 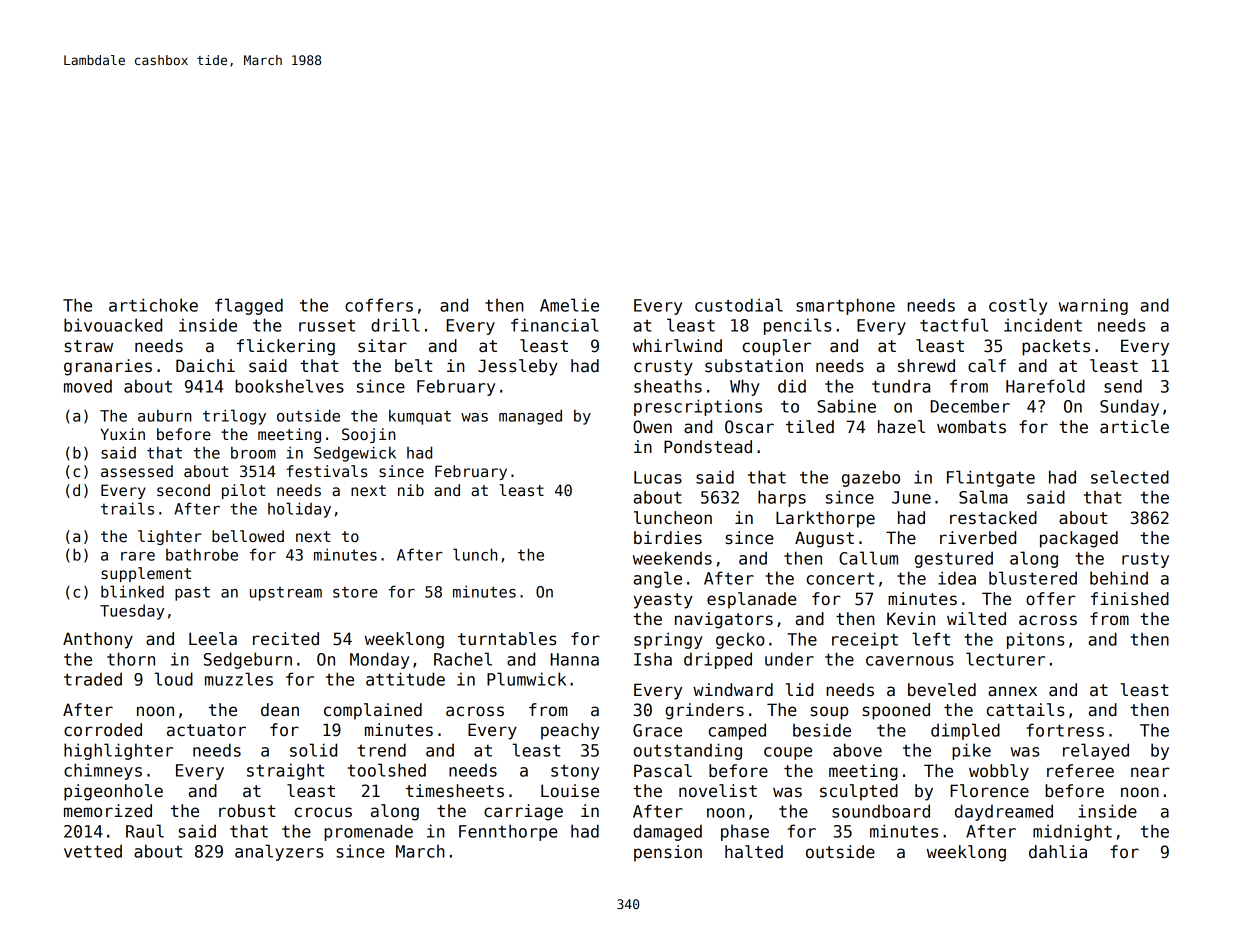 What do you see at coordinates (658, 579) in the page?
I see `angle` at bounding box center [658, 579].
